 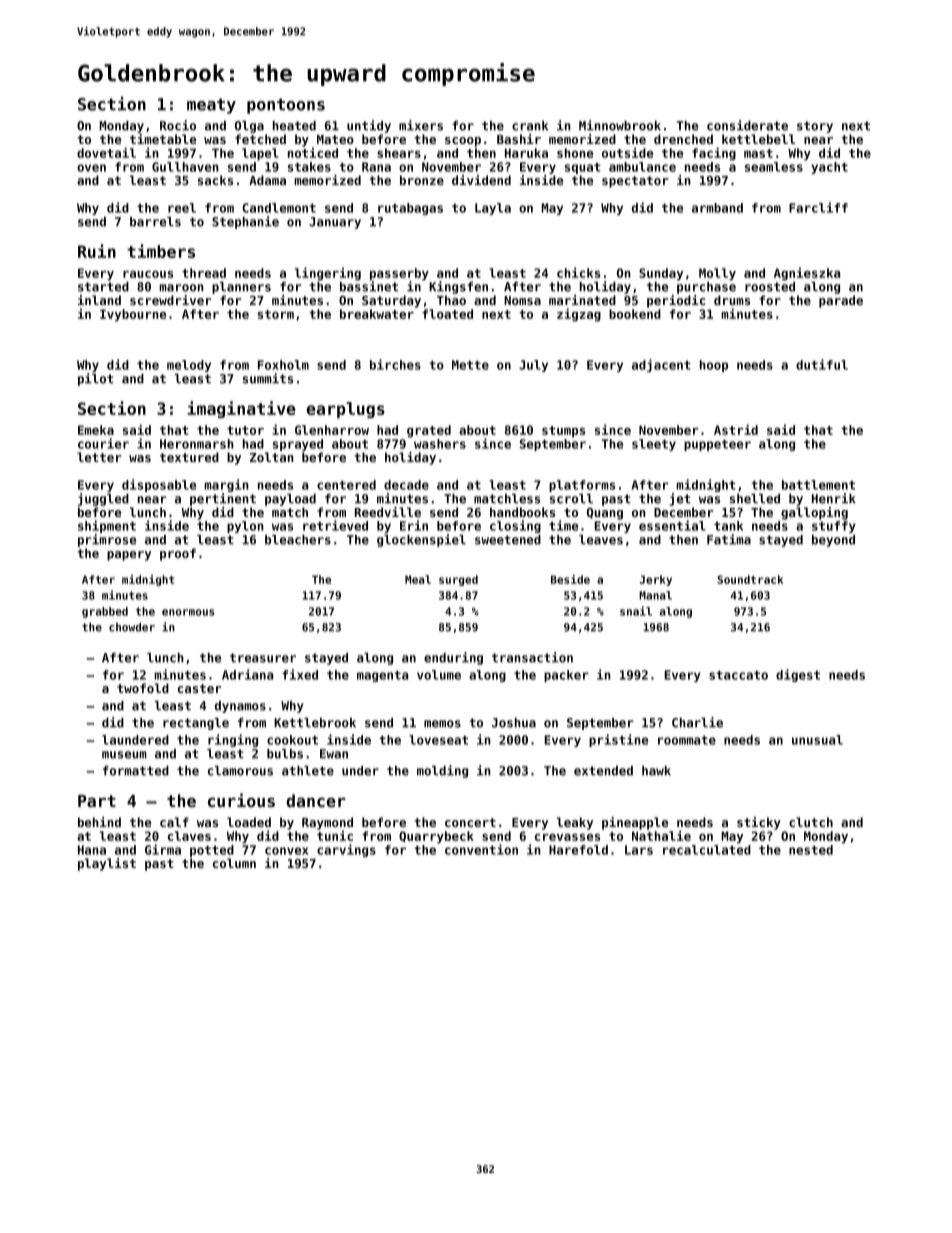 I want to click on Mette, so click(x=470, y=365).
